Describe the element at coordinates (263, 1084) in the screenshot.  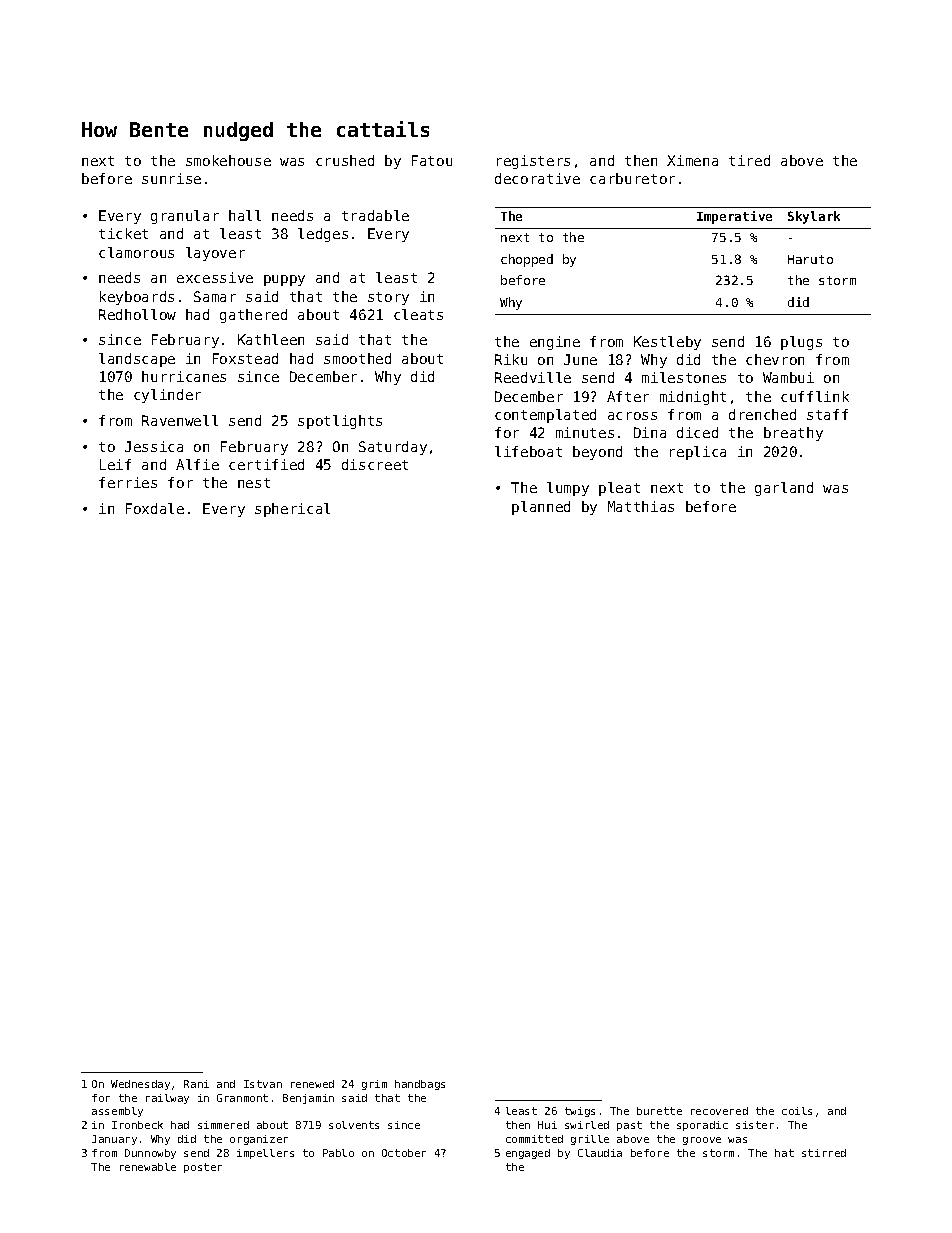
I see `Istvan` at that location.
